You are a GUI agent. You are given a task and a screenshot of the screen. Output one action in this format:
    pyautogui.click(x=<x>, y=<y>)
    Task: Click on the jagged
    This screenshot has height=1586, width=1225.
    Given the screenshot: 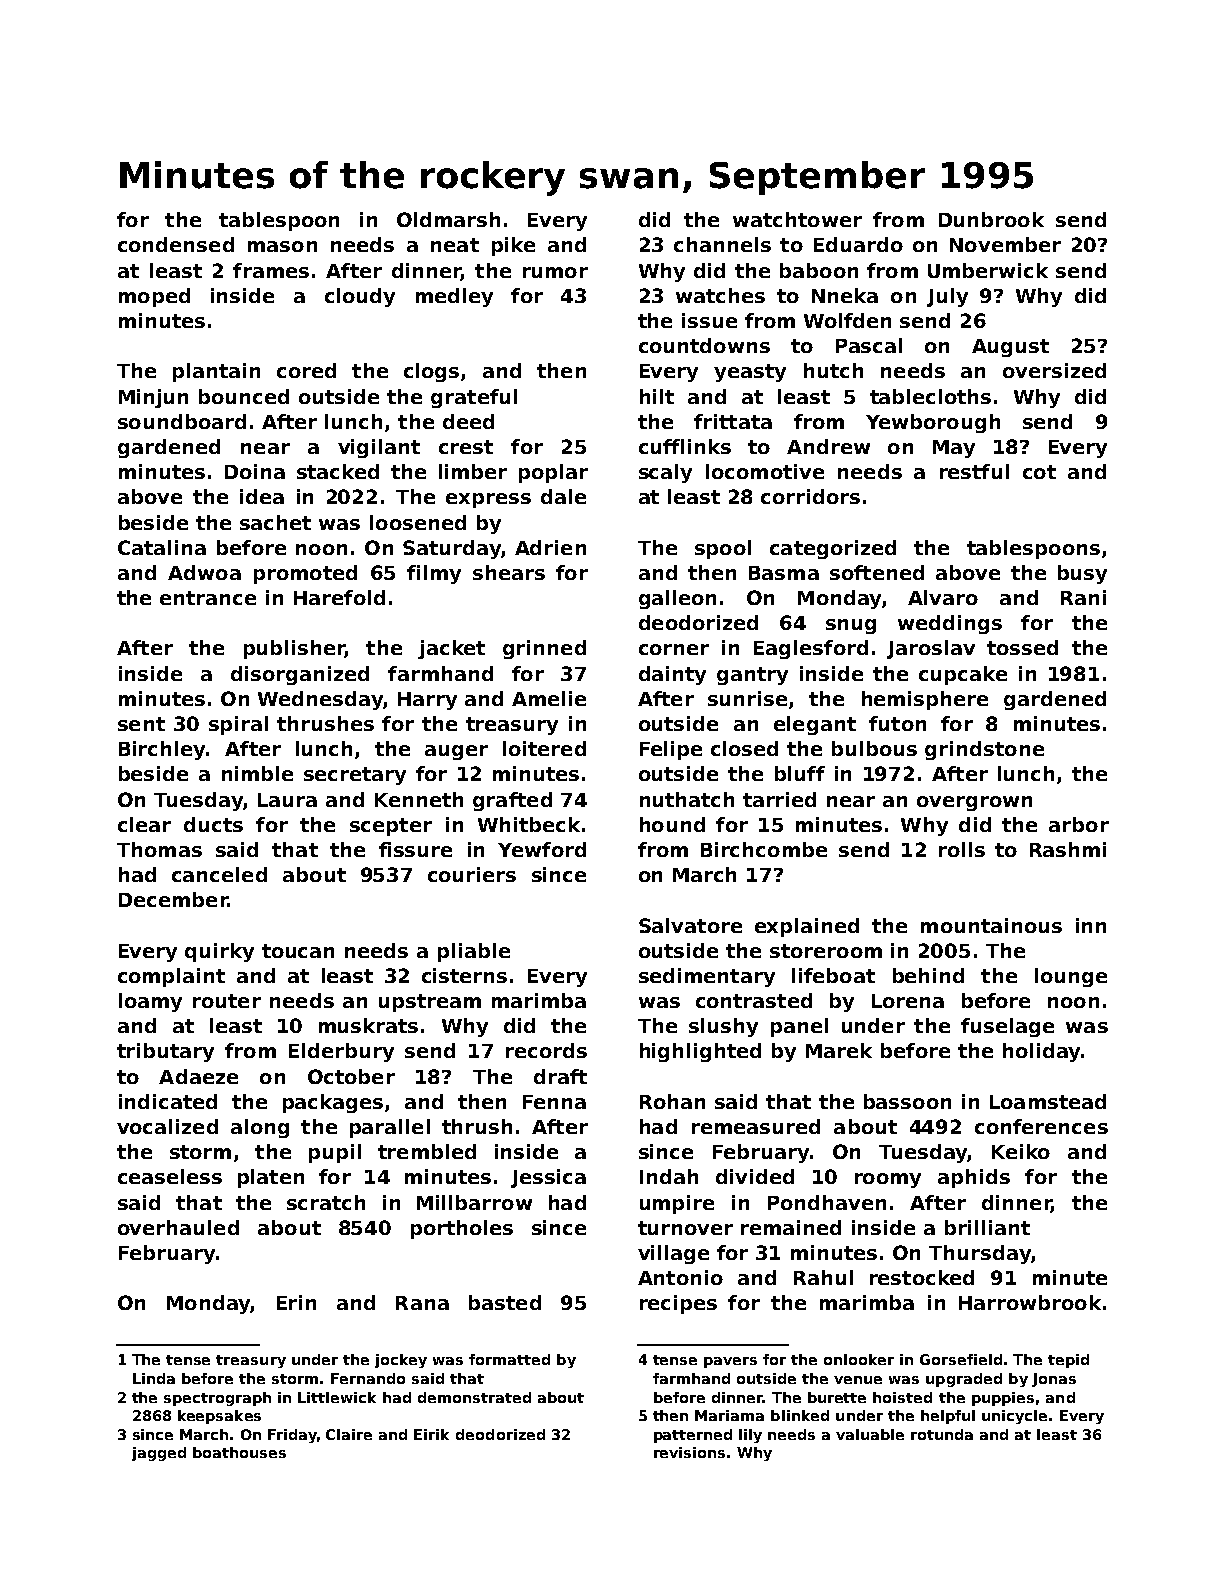 What is the action you would take?
    pyautogui.click(x=159, y=1454)
